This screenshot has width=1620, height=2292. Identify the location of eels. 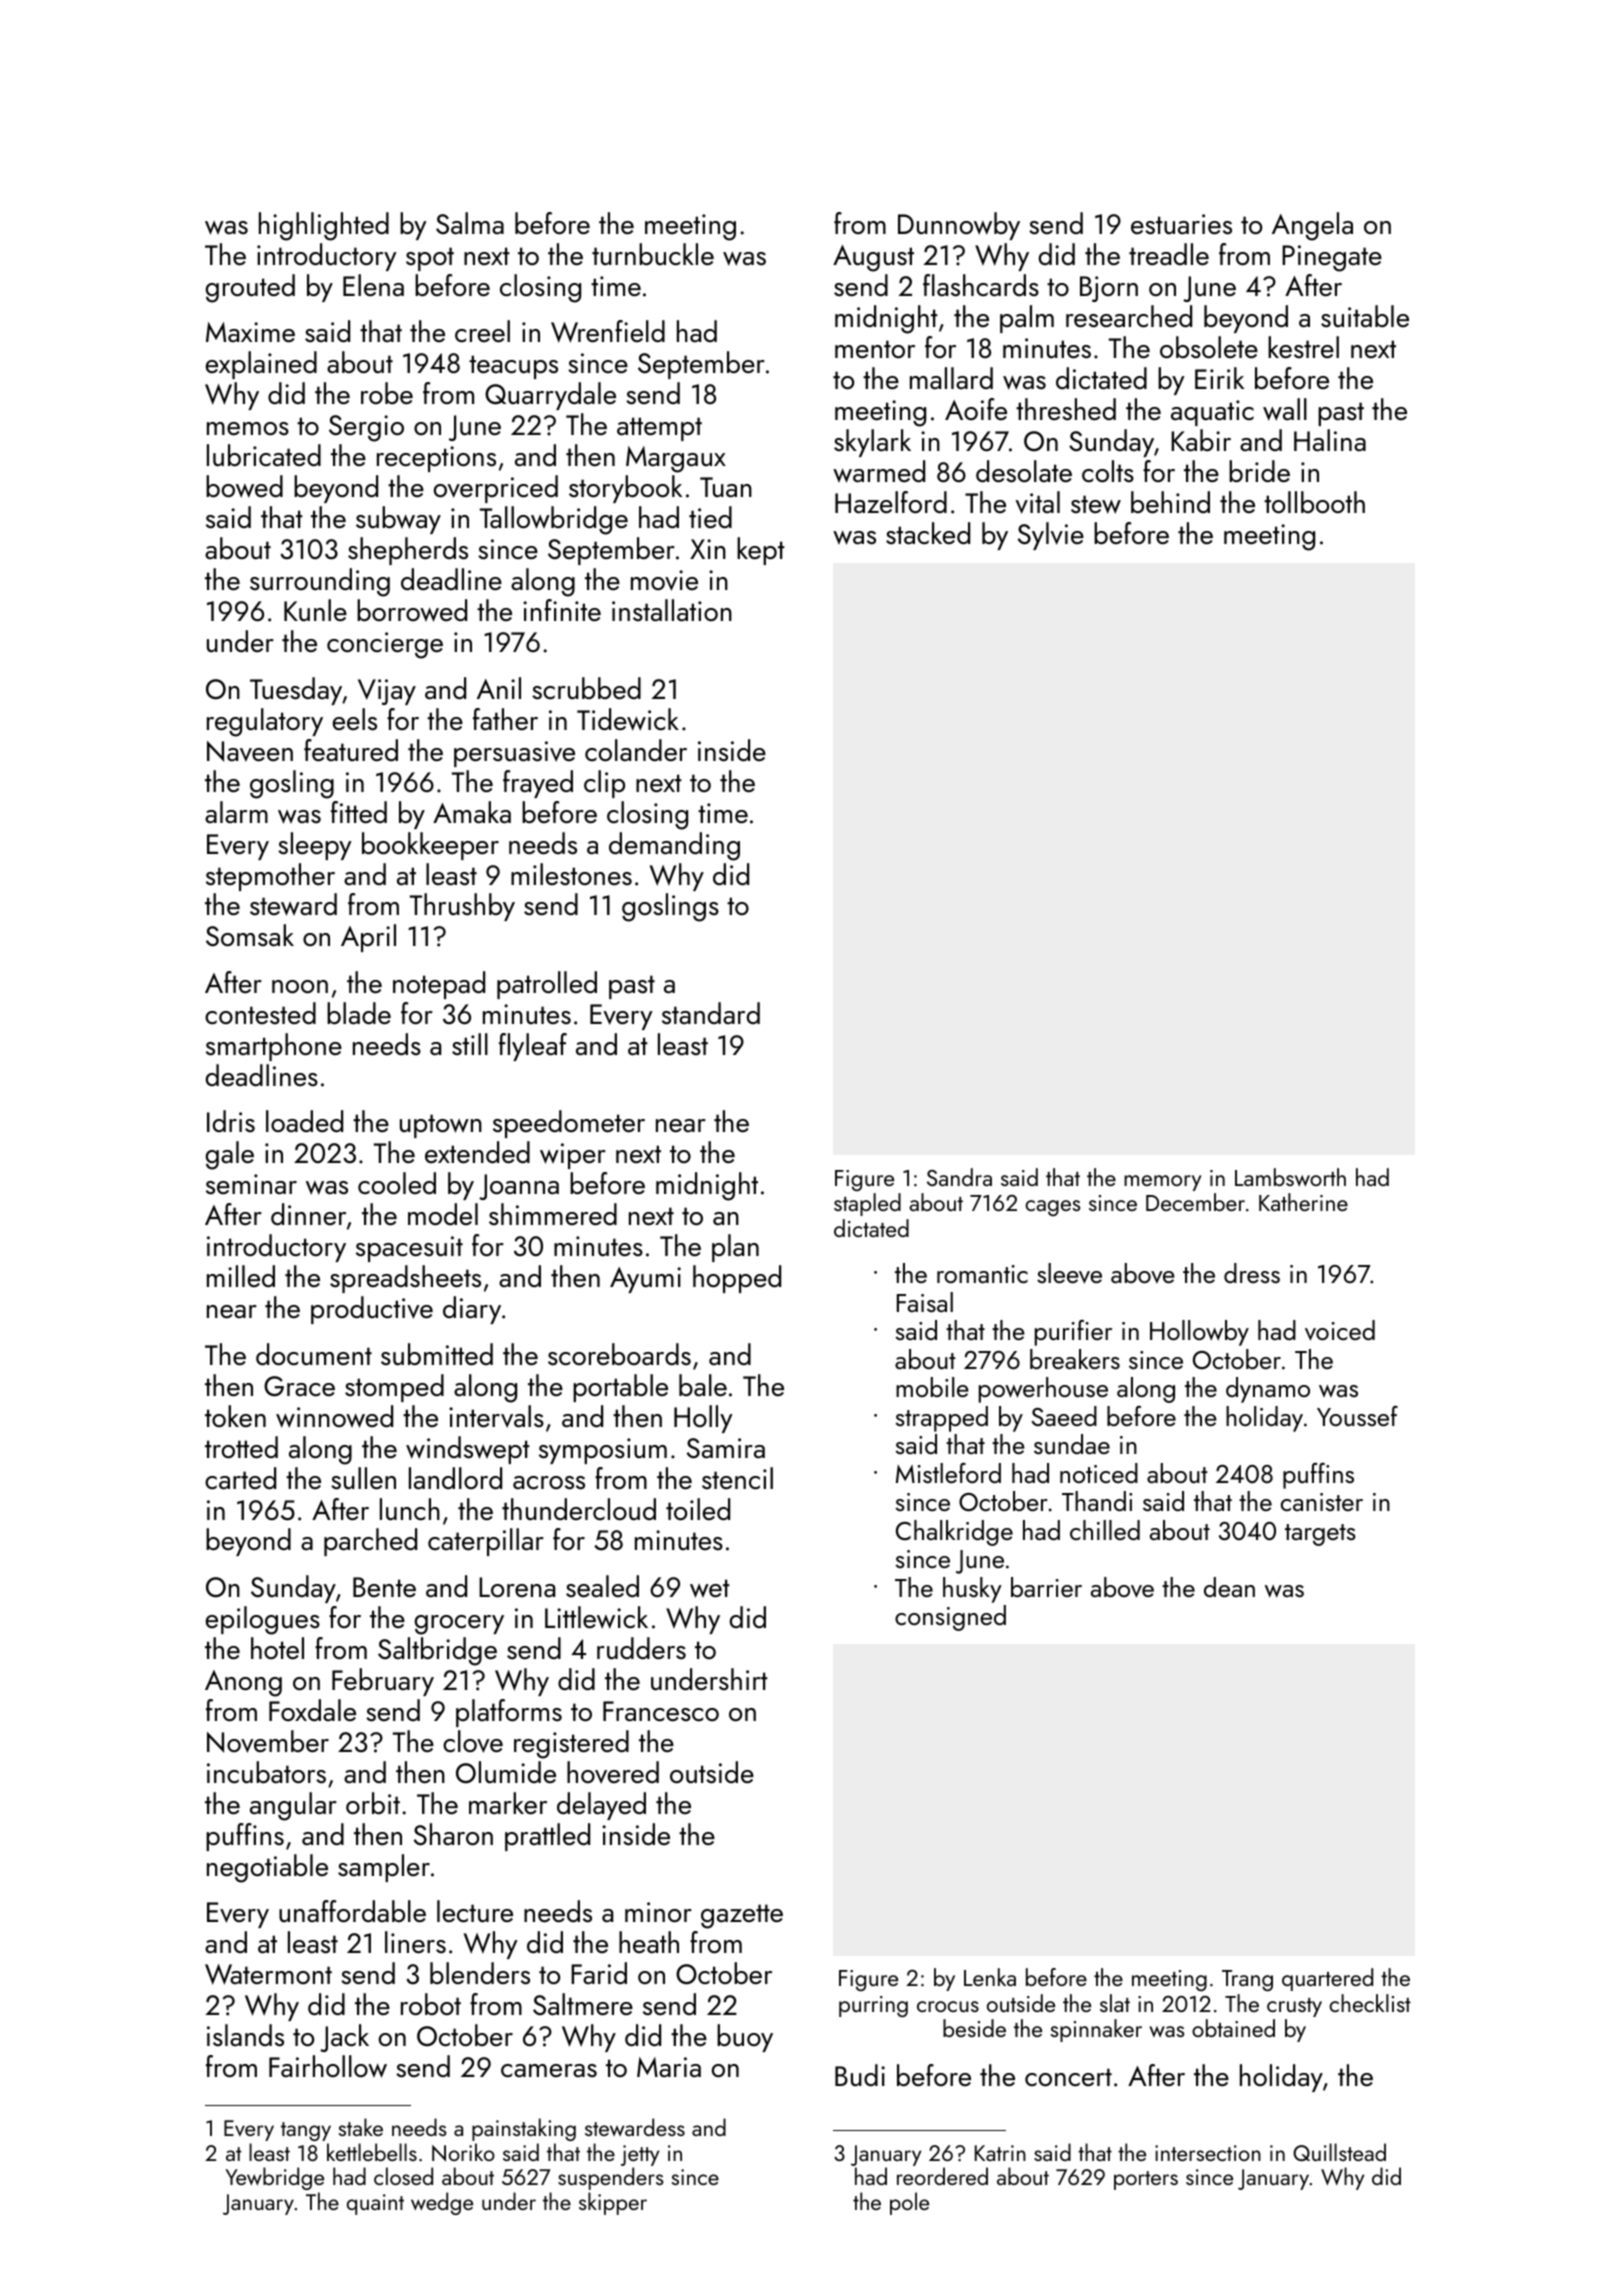
(355, 719).
